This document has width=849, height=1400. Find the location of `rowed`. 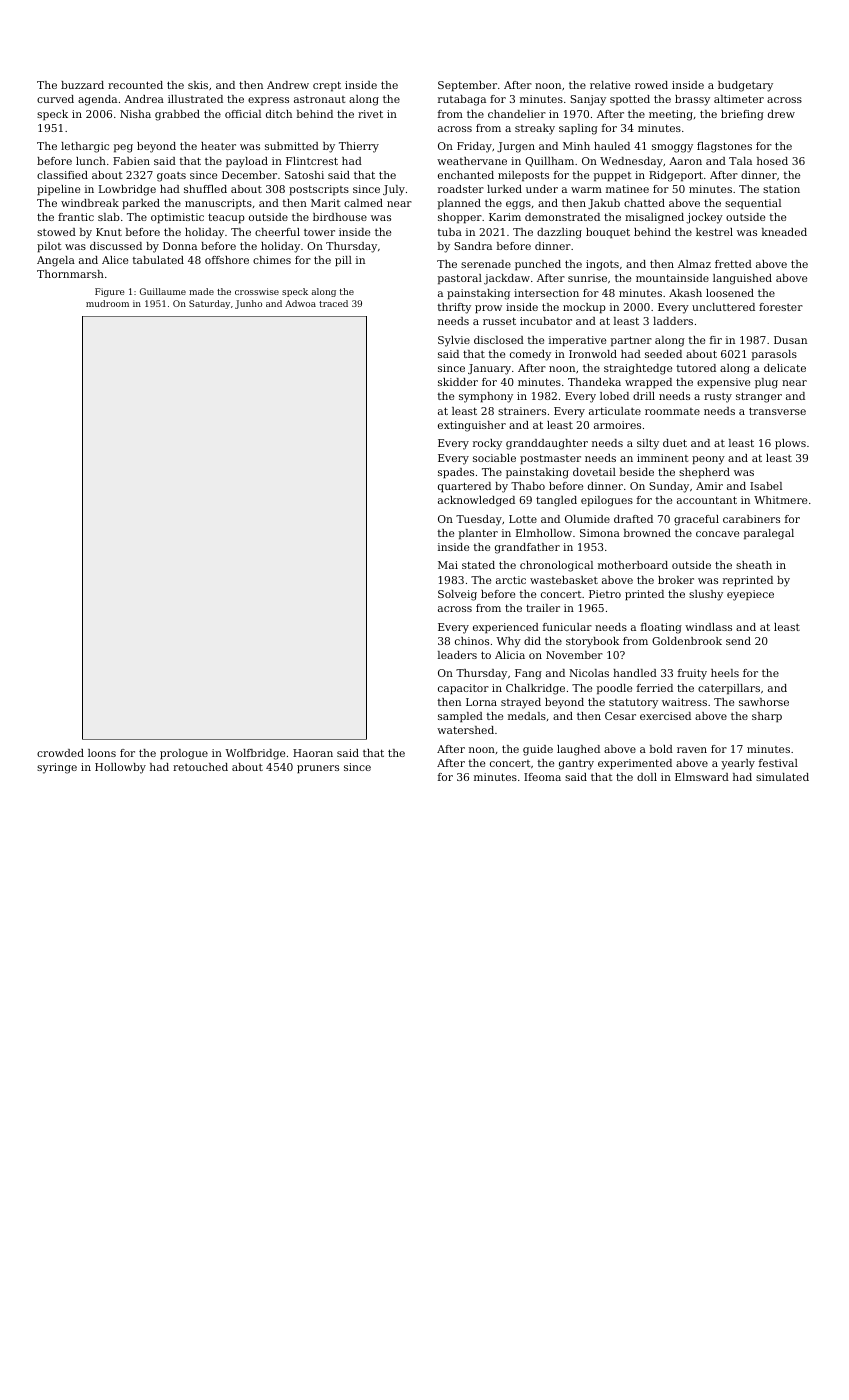

rowed is located at coordinates (651, 85).
